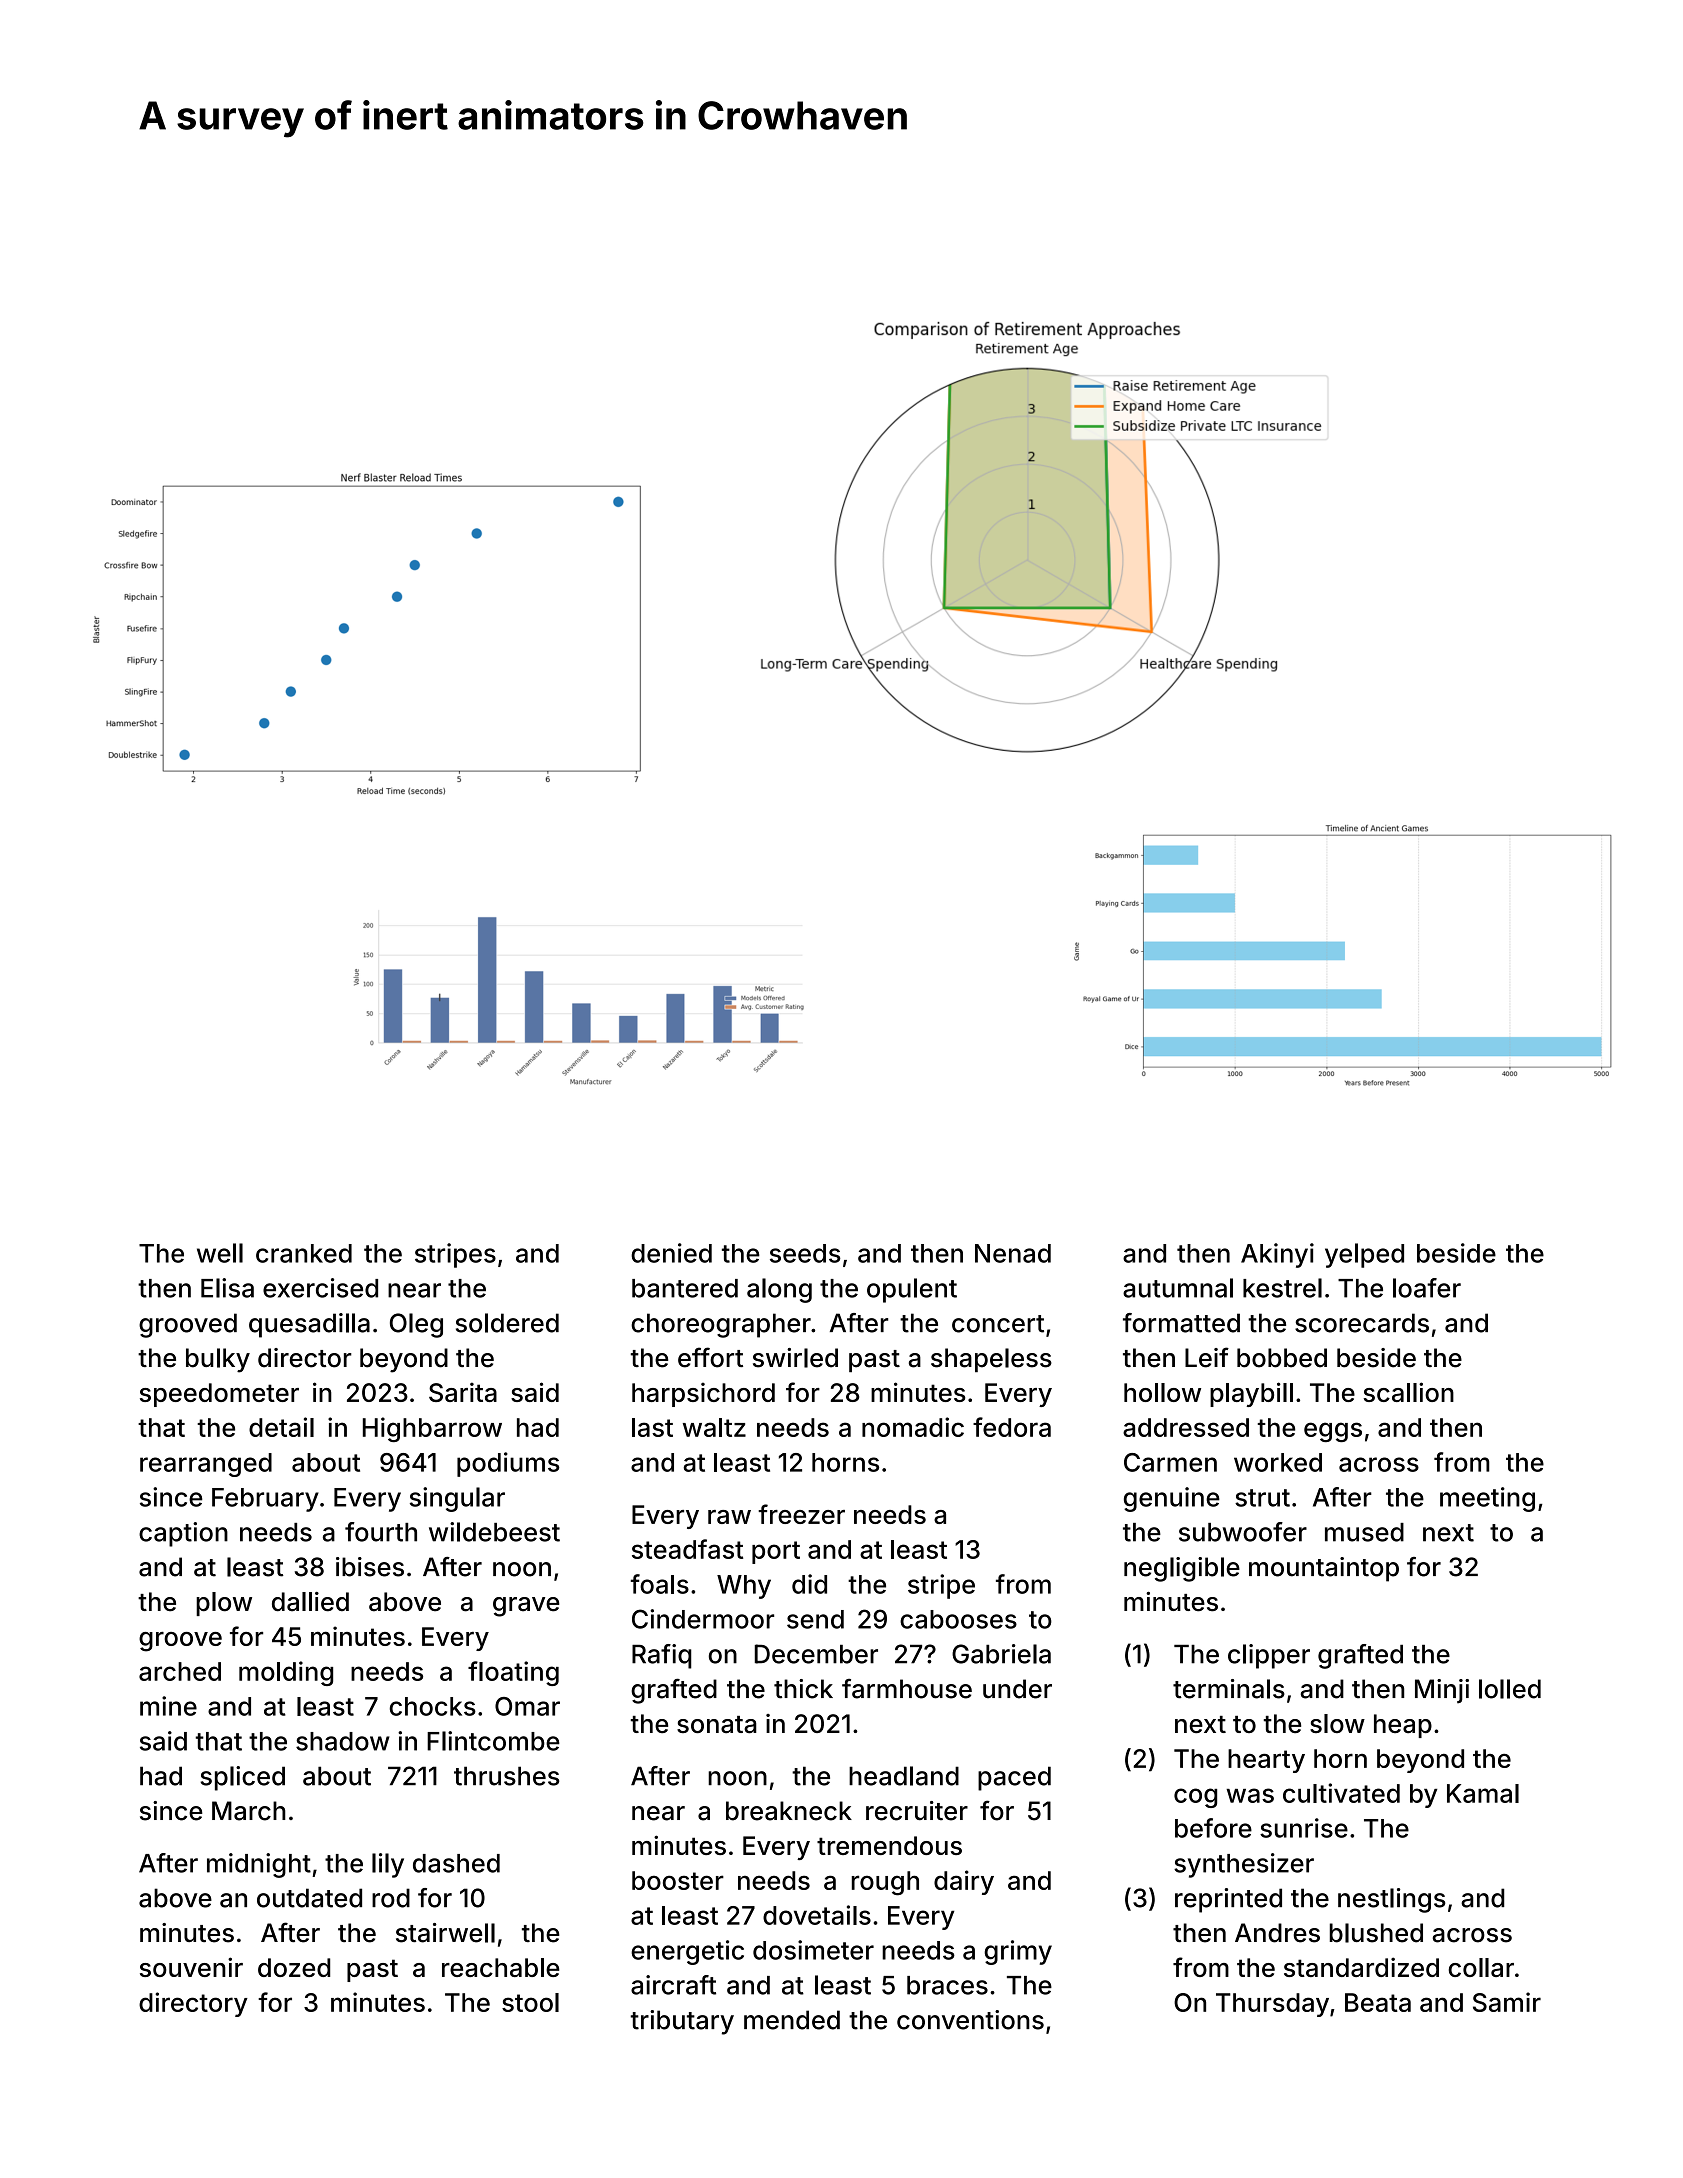 Image resolution: width=1683 pixels, height=2178 pixels. Describe the element at coordinates (1304, 1828) in the image. I see `sunrise` at that location.
